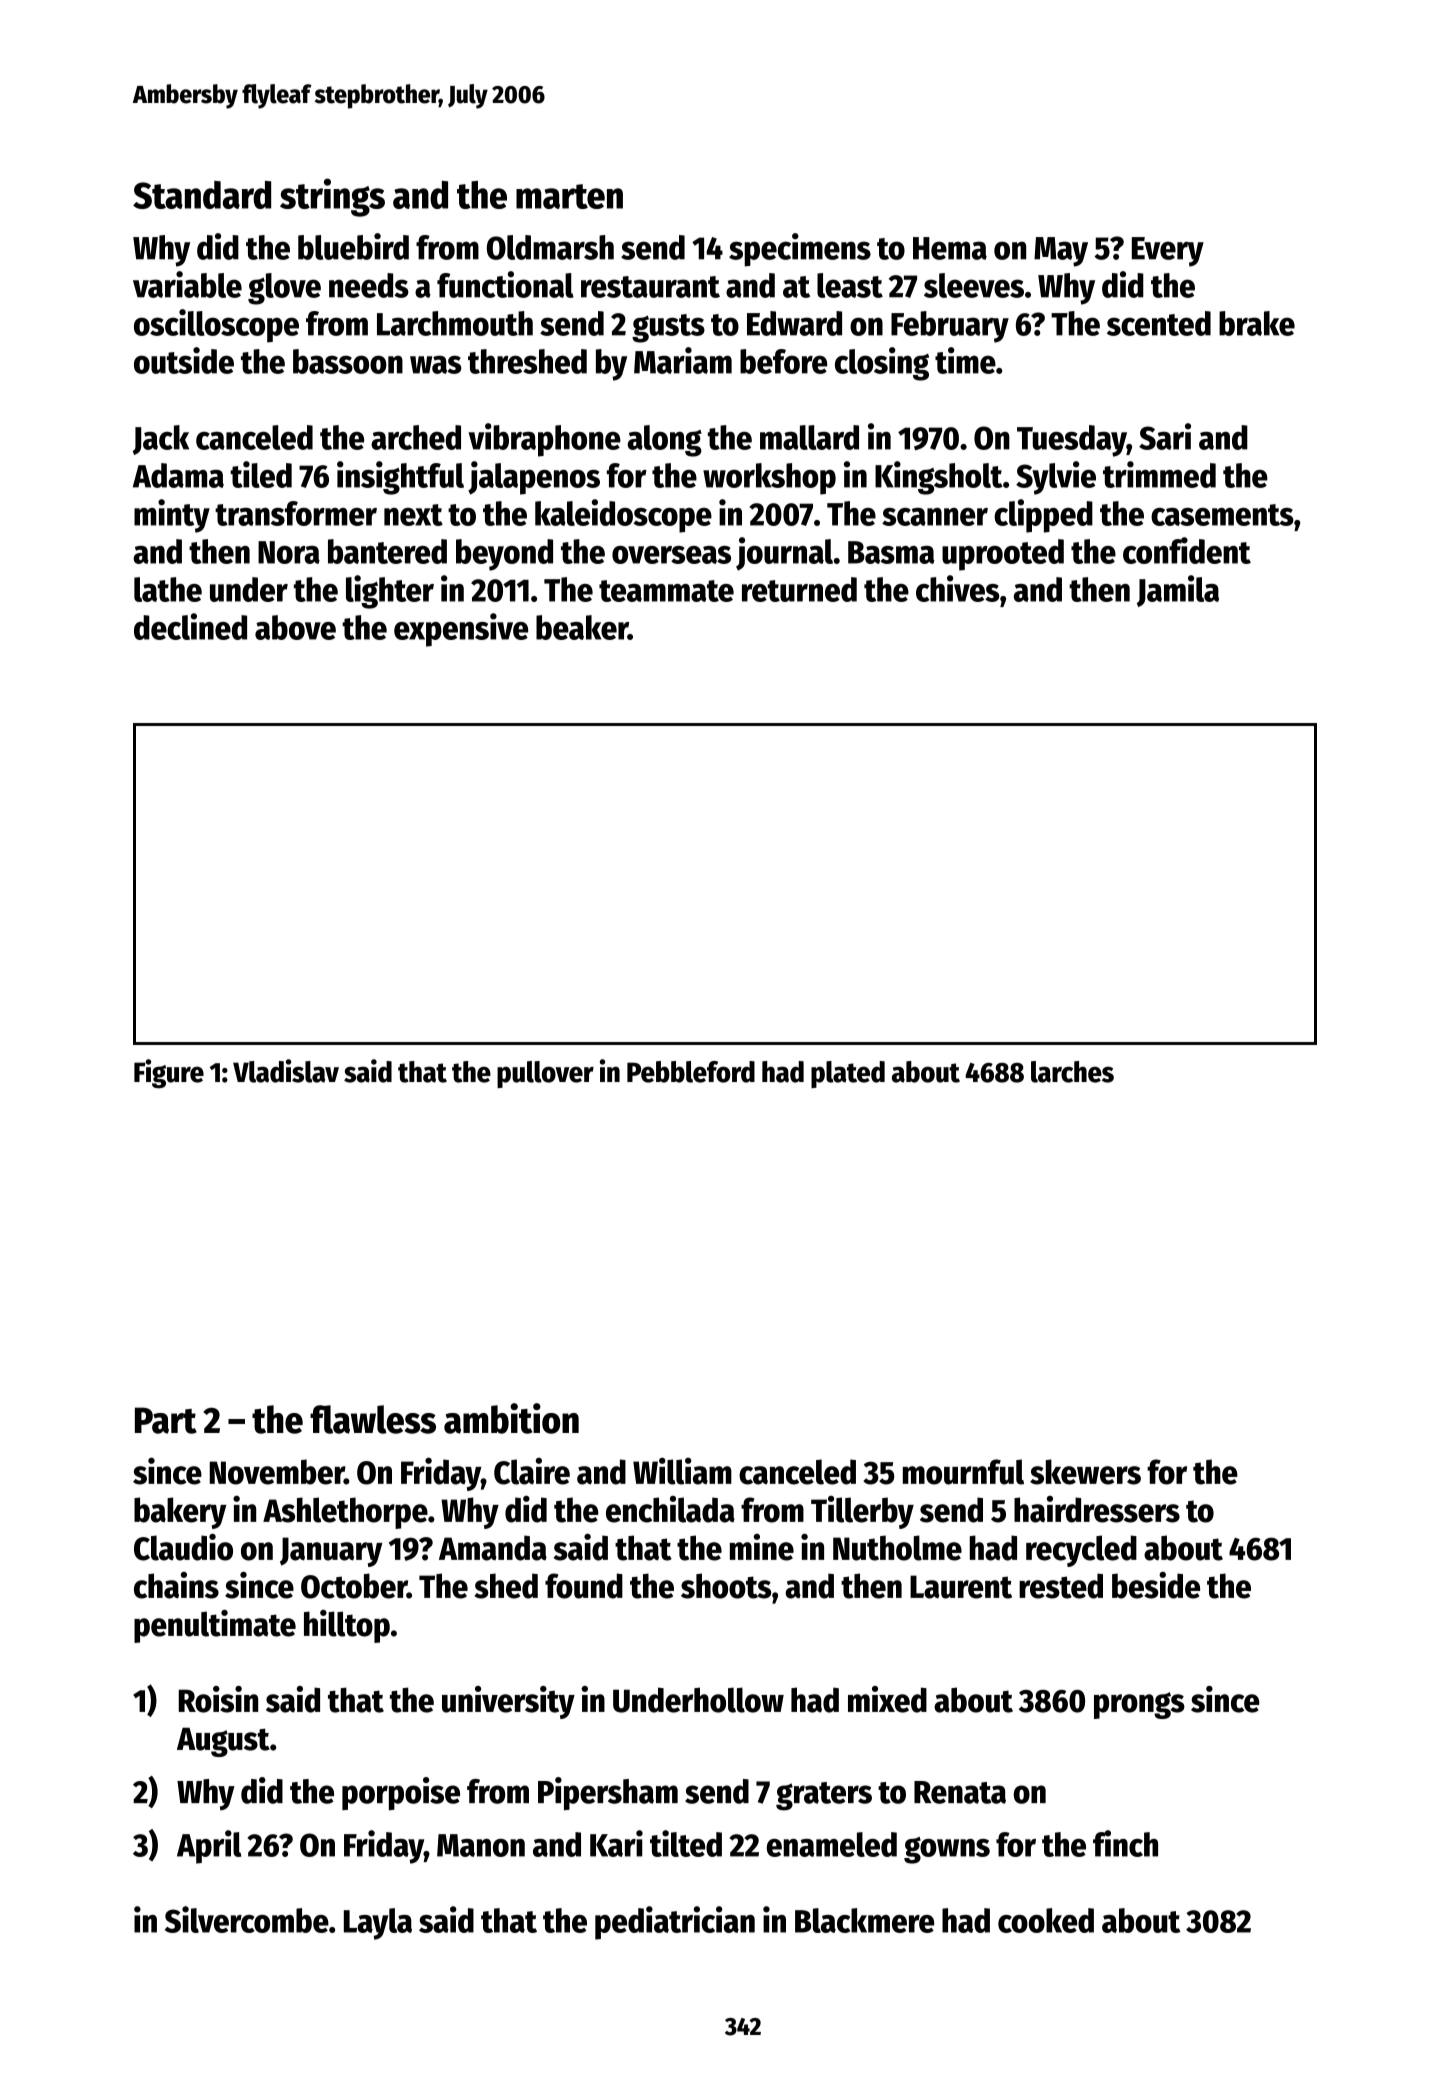  What do you see at coordinates (378, 1924) in the page?
I see `Layla` at bounding box center [378, 1924].
